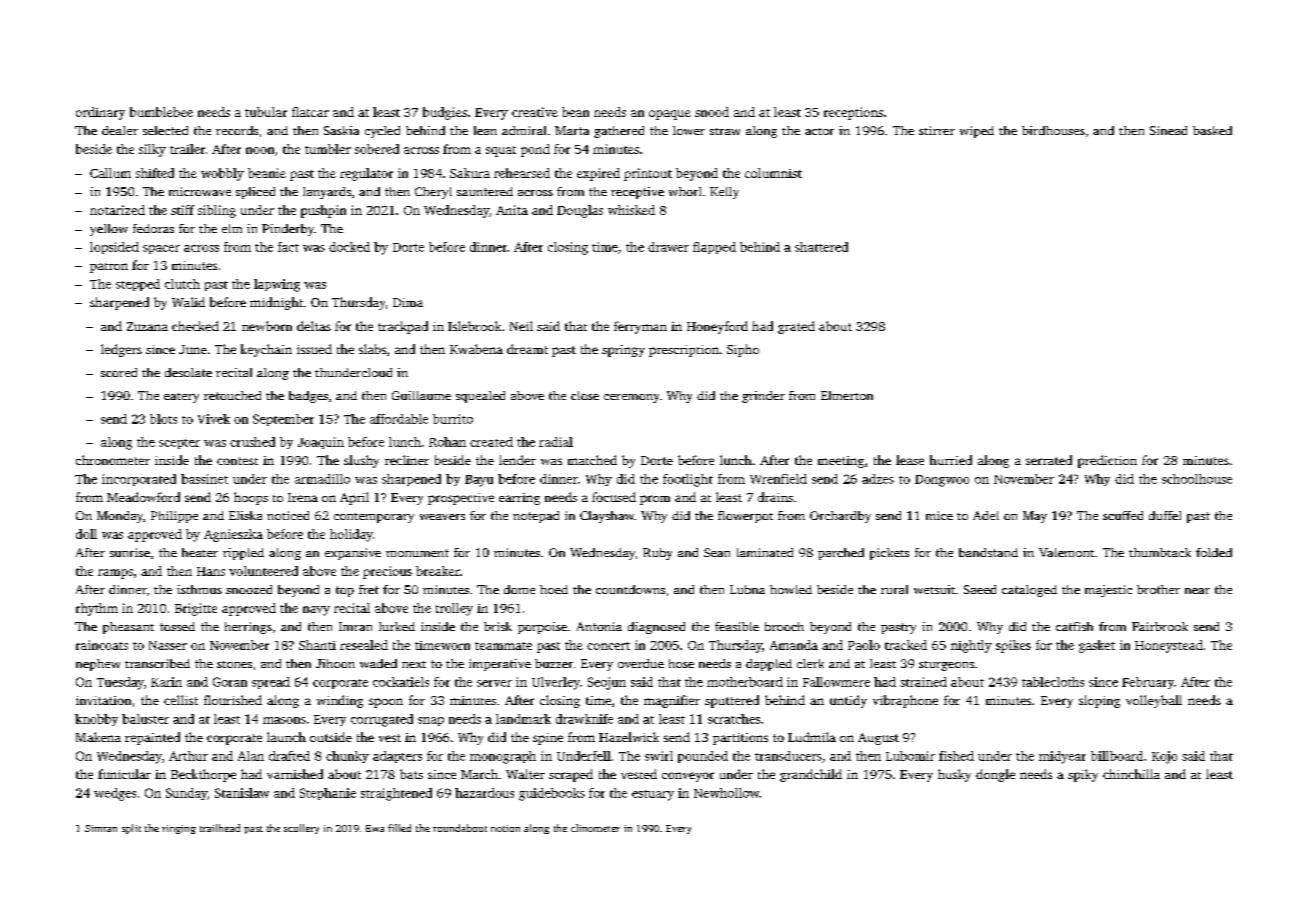 This screenshot has height=924, width=1308. I want to click on shattered, so click(821, 247).
